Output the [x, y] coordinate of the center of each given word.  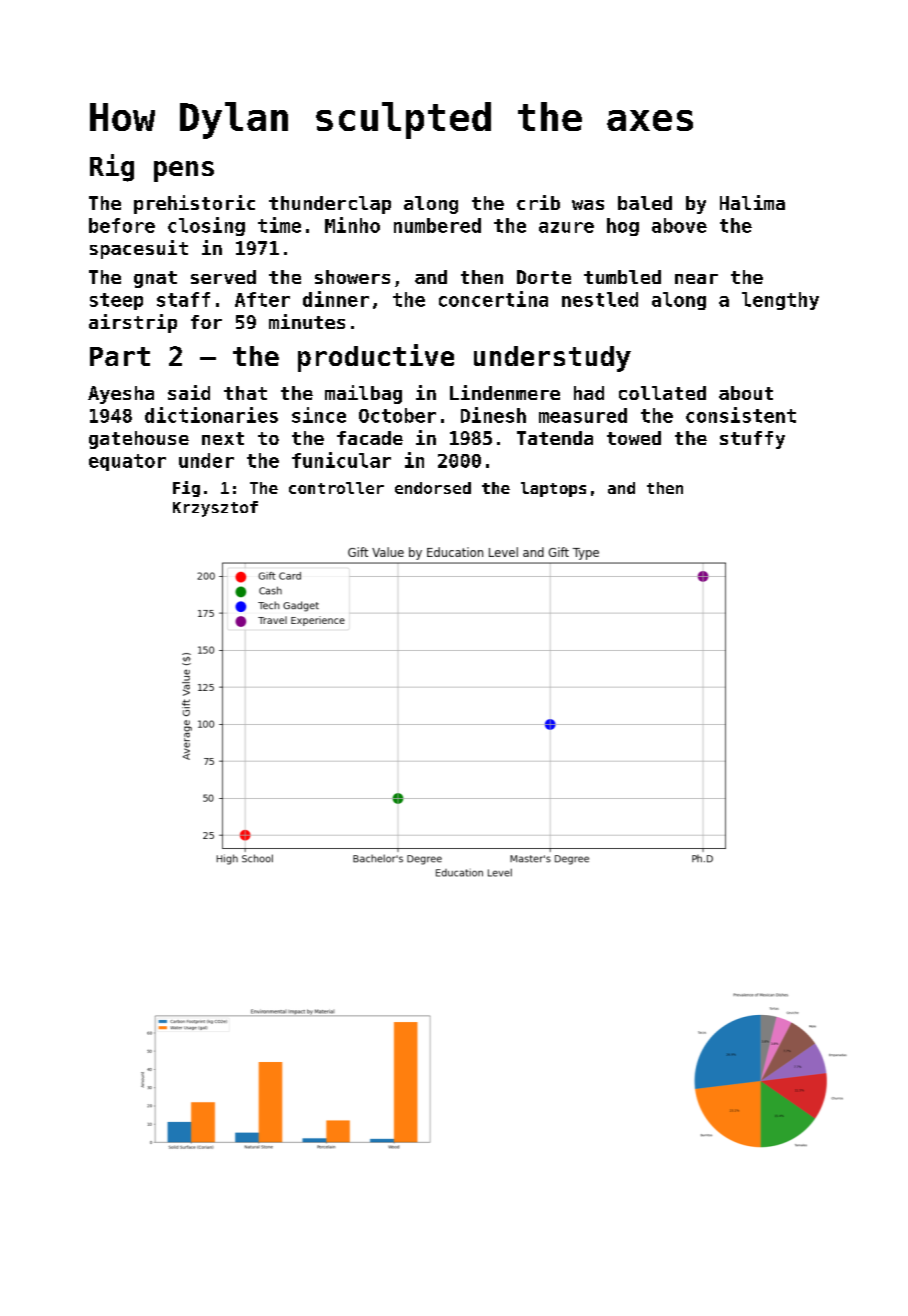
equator [127, 462]
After [262, 299]
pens [184, 171]
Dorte [544, 277]
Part [120, 356]
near [696, 279]
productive [376, 358]
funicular [341, 460]
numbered [437, 225]
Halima [752, 202]
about [746, 393]
